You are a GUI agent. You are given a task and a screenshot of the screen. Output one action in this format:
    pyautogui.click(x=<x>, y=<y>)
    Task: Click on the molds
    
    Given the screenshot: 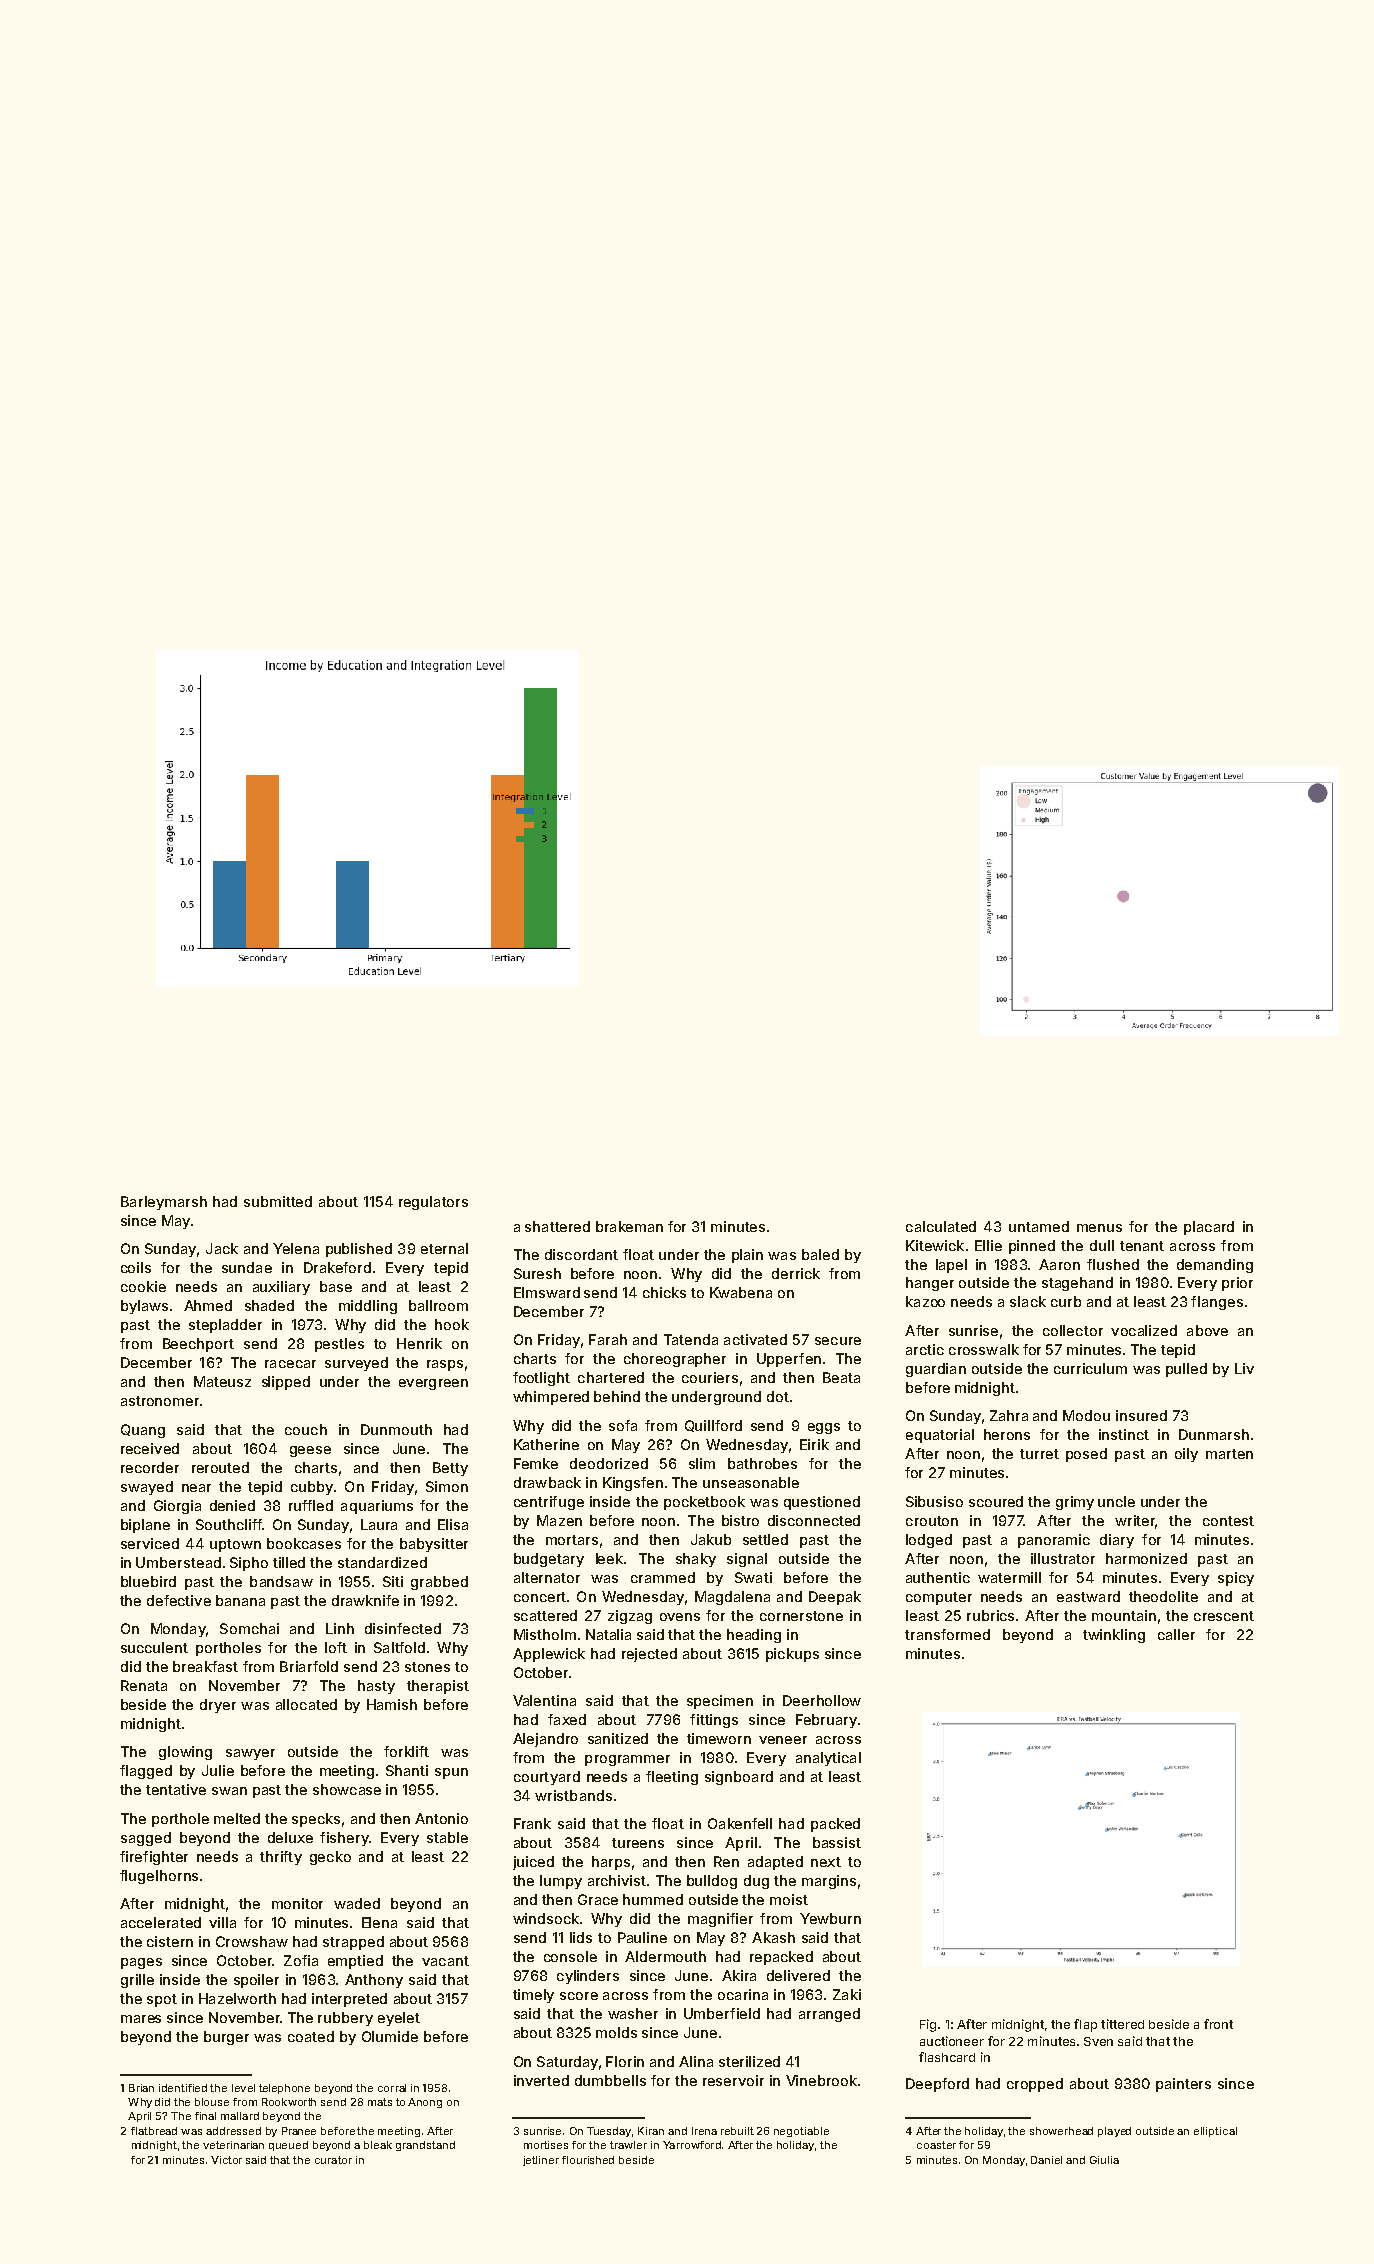 What is the action you would take?
    pyautogui.click(x=616, y=2032)
